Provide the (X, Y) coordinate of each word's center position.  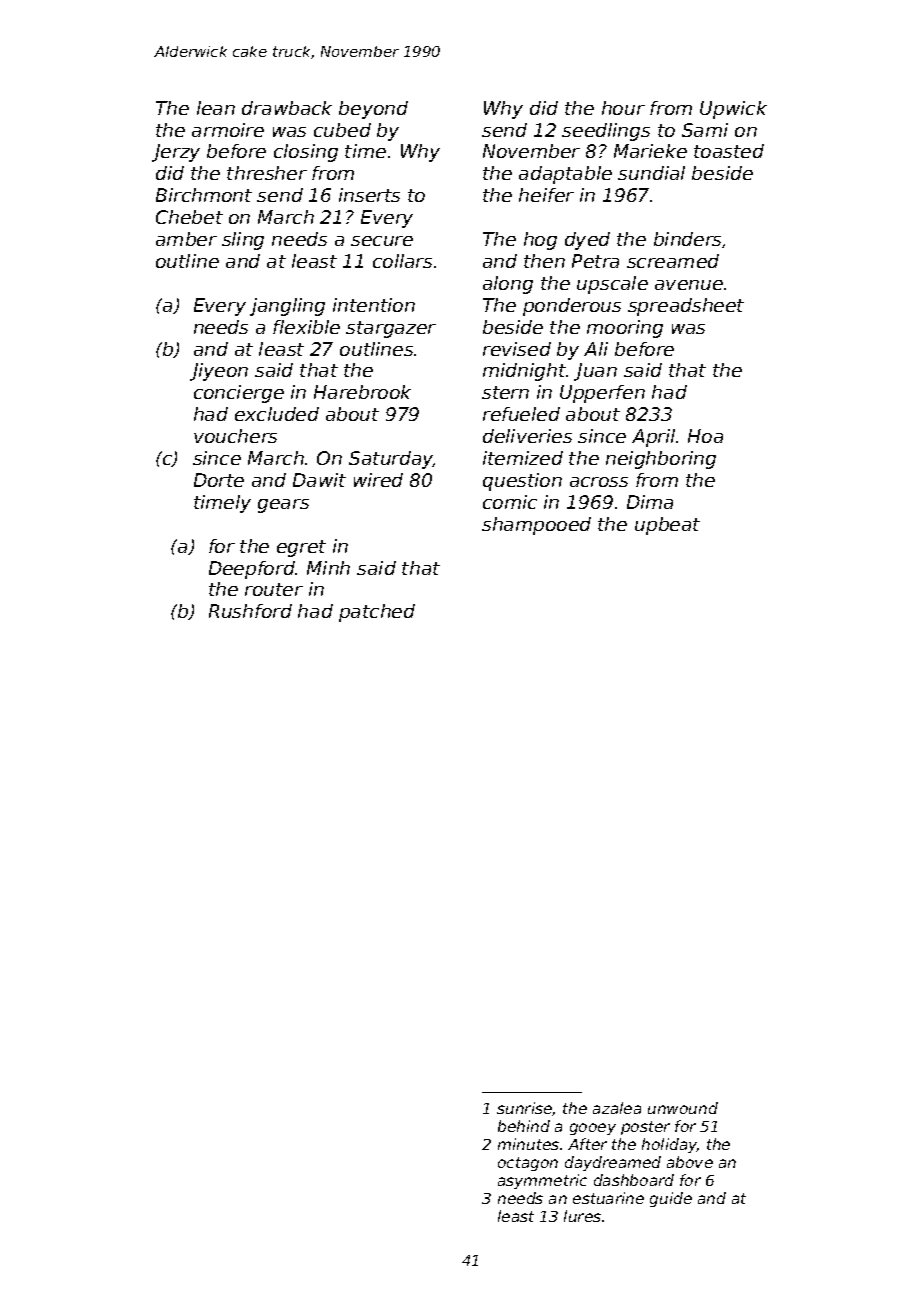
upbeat (667, 526)
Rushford (250, 611)
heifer (546, 195)
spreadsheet (686, 307)
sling (243, 241)
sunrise (525, 1109)
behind (524, 1126)
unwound (683, 1108)
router (274, 589)
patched (377, 613)
